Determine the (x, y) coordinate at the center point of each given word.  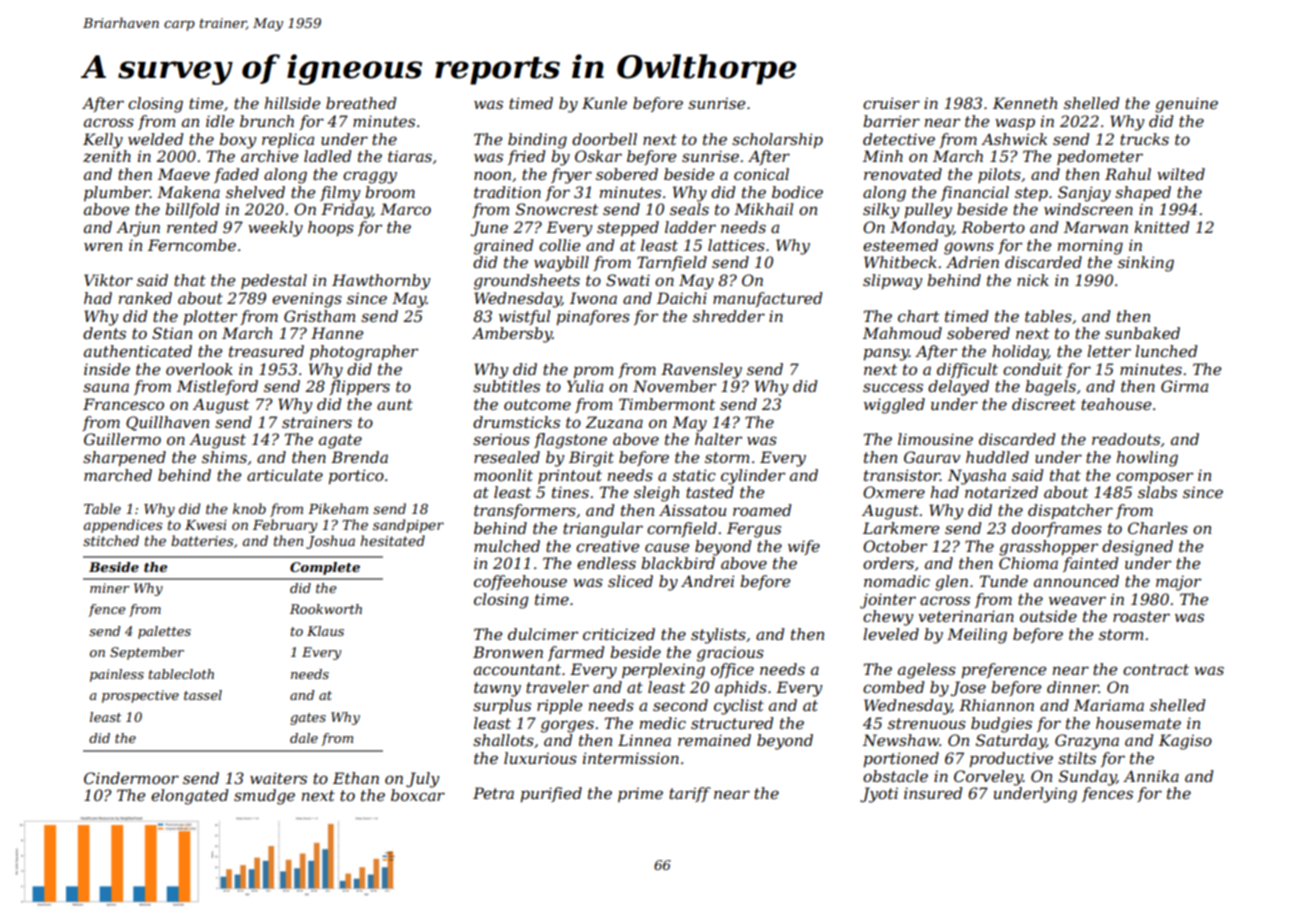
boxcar (418, 795)
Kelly (103, 141)
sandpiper (408, 526)
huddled (997, 457)
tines (570, 492)
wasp (1015, 124)
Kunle (604, 103)
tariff (690, 794)
